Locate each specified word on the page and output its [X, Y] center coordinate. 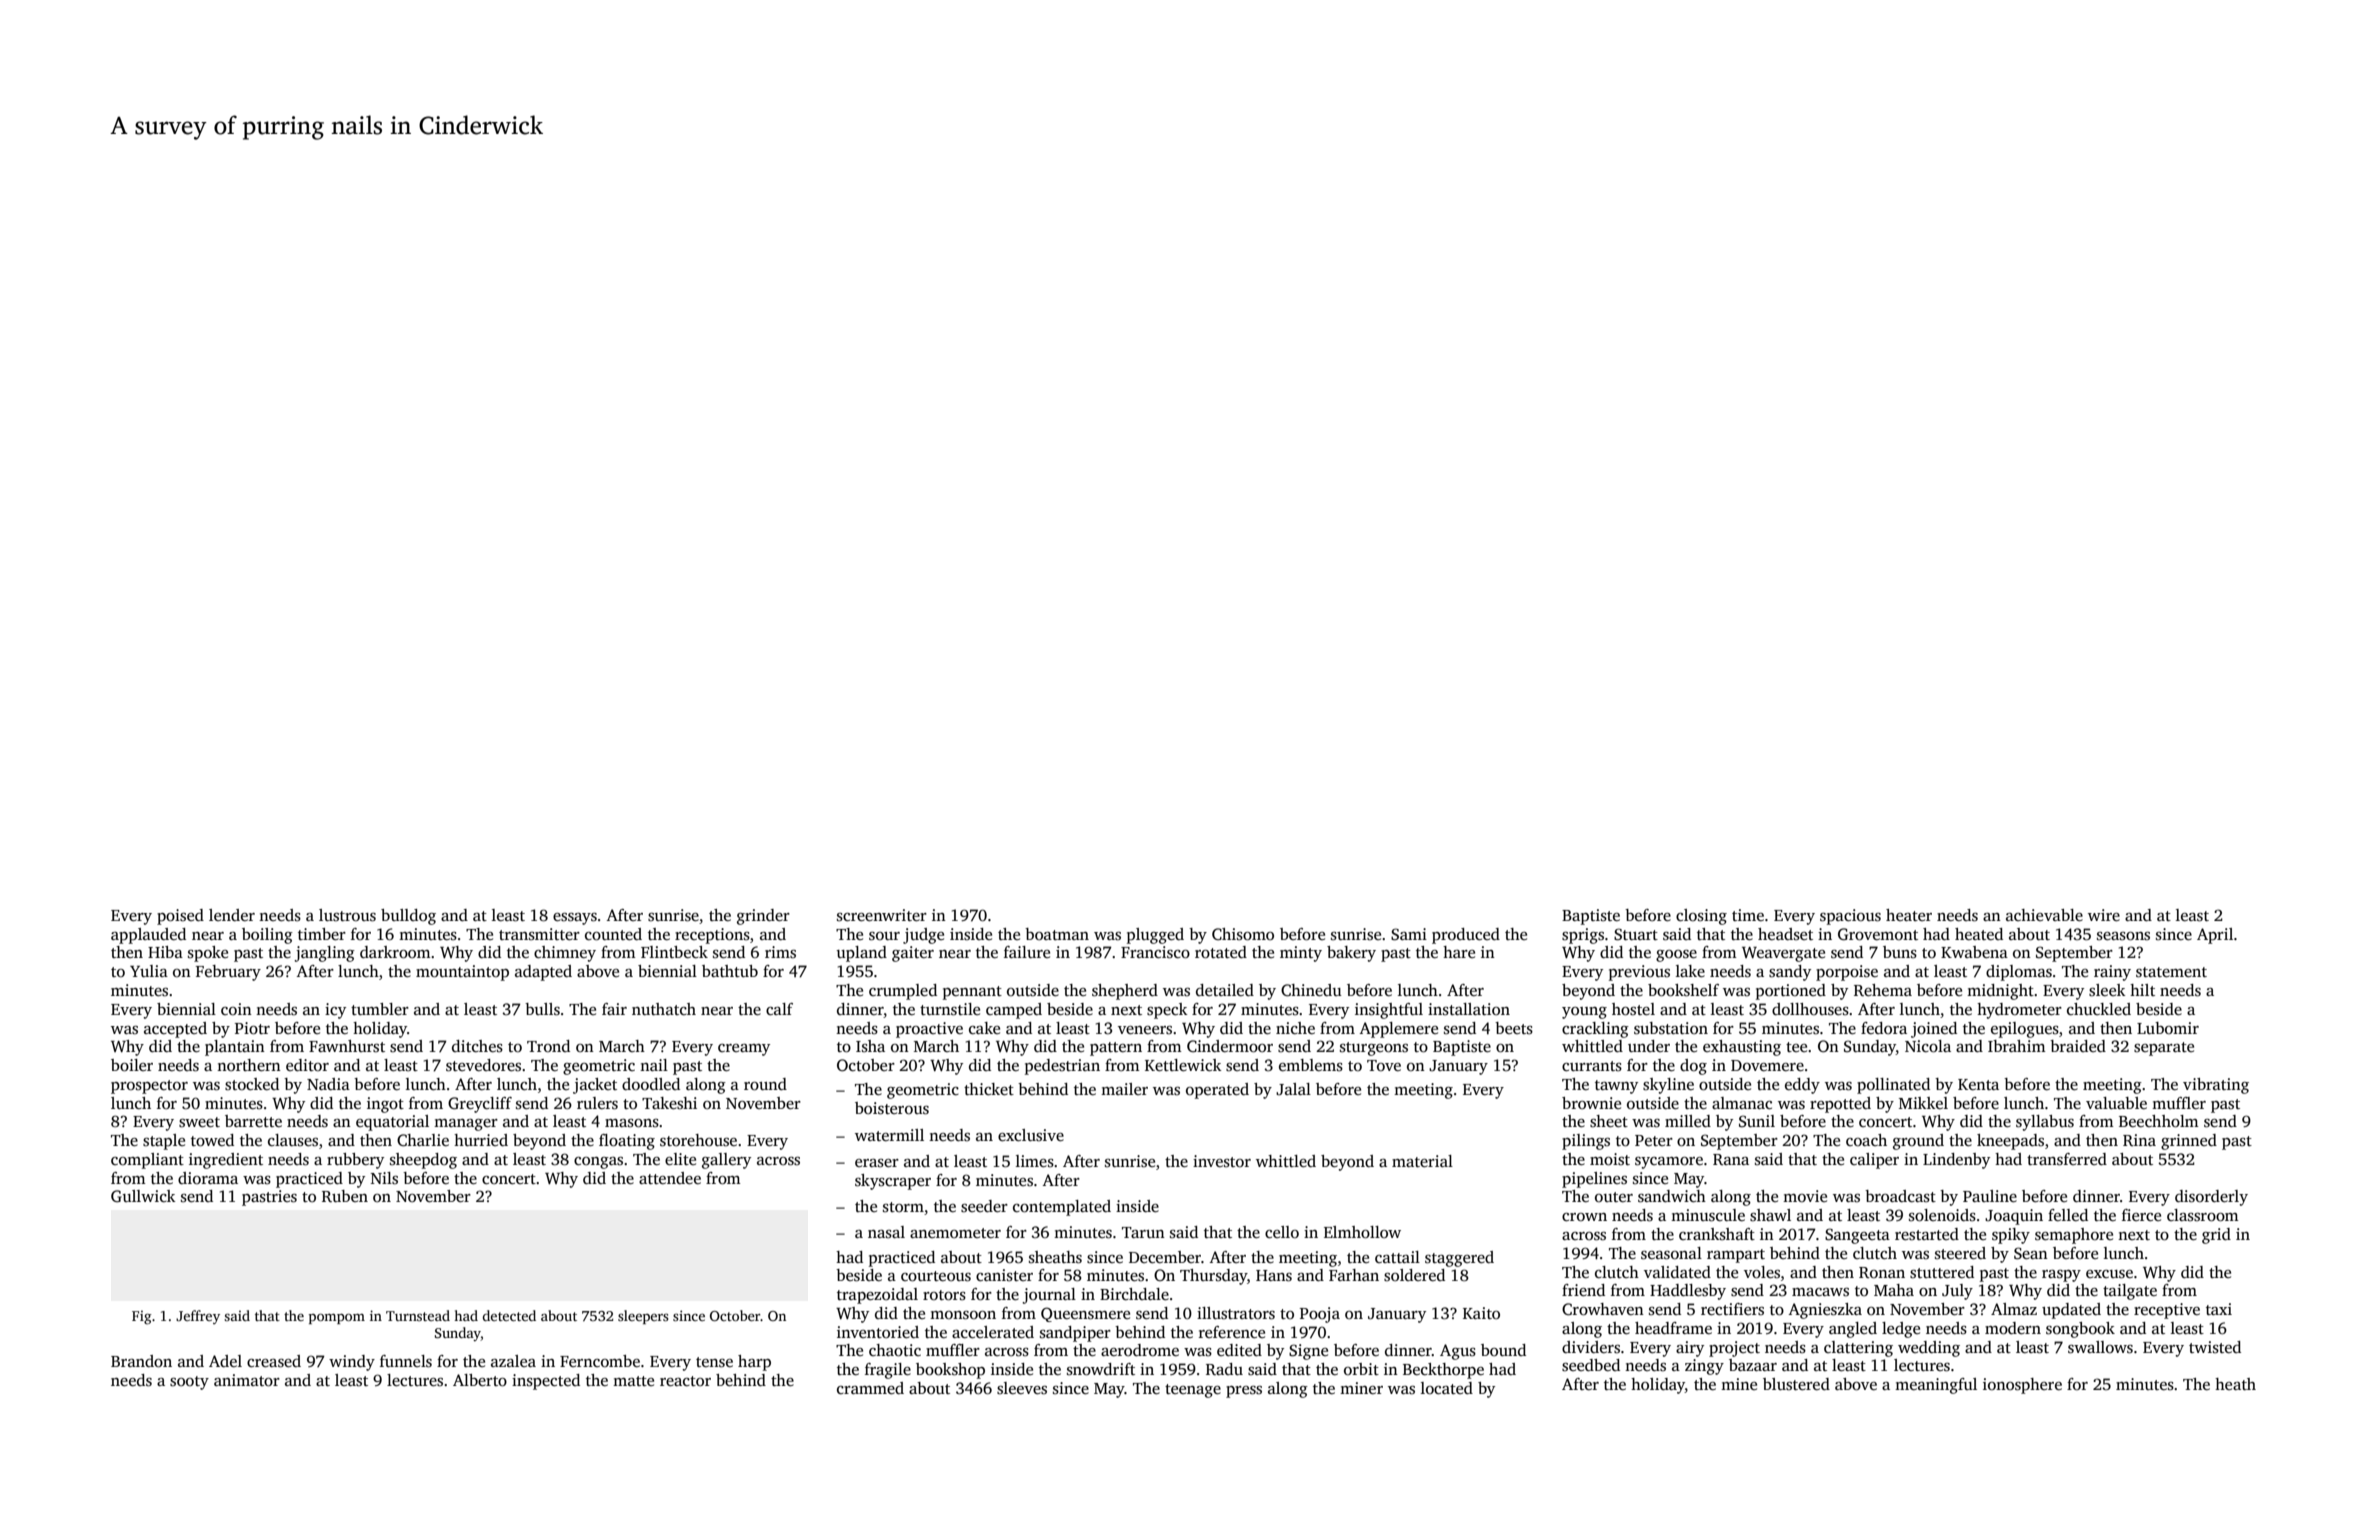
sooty [189, 1383]
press [1244, 1392]
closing [1701, 917]
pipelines [1594, 1180]
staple [164, 1142]
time [1748, 915]
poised [180, 917]
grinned [2189, 1142]
